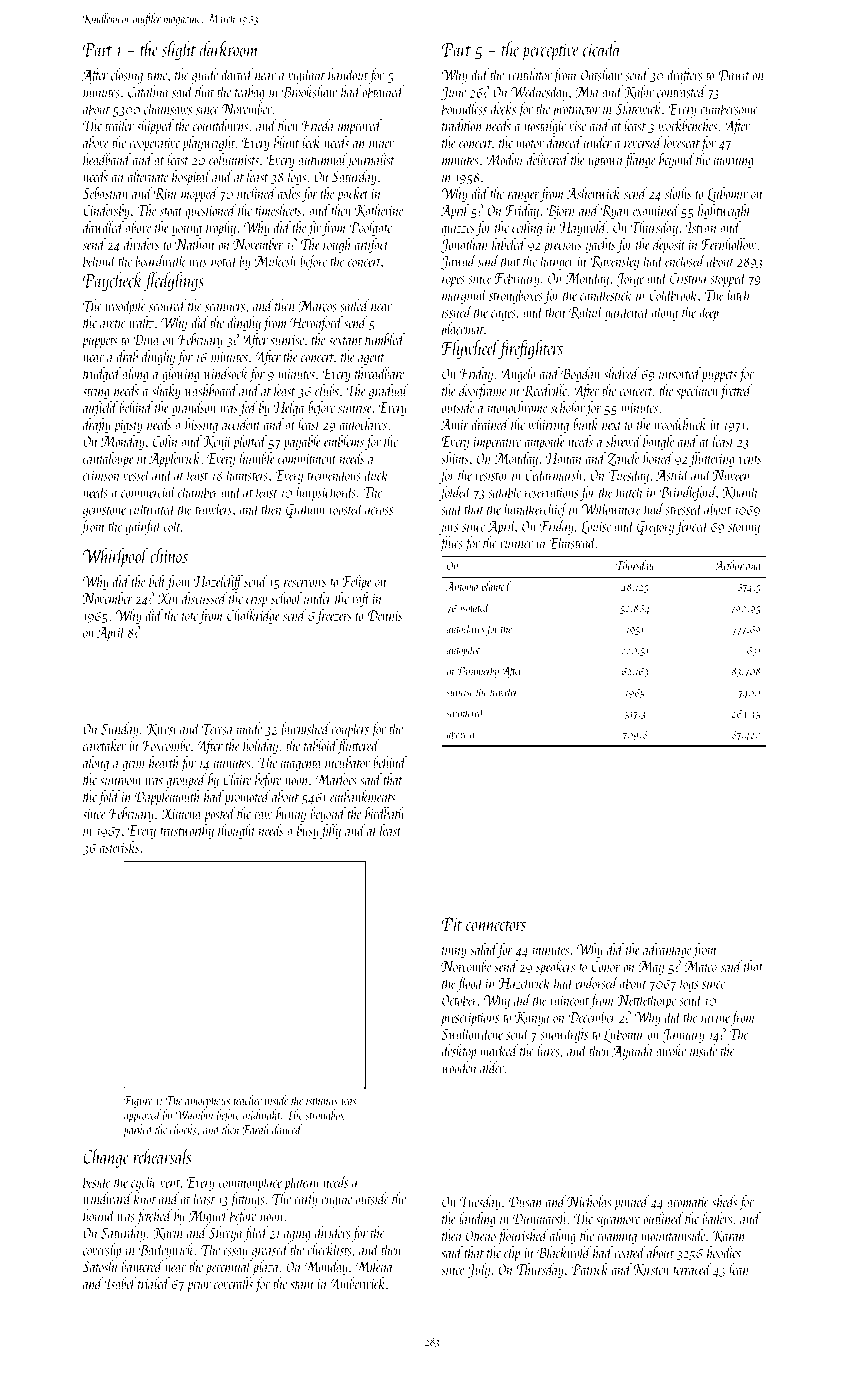 Image resolution: width=849 pixels, height=1400 pixels. I want to click on Figure, so click(138, 1102).
